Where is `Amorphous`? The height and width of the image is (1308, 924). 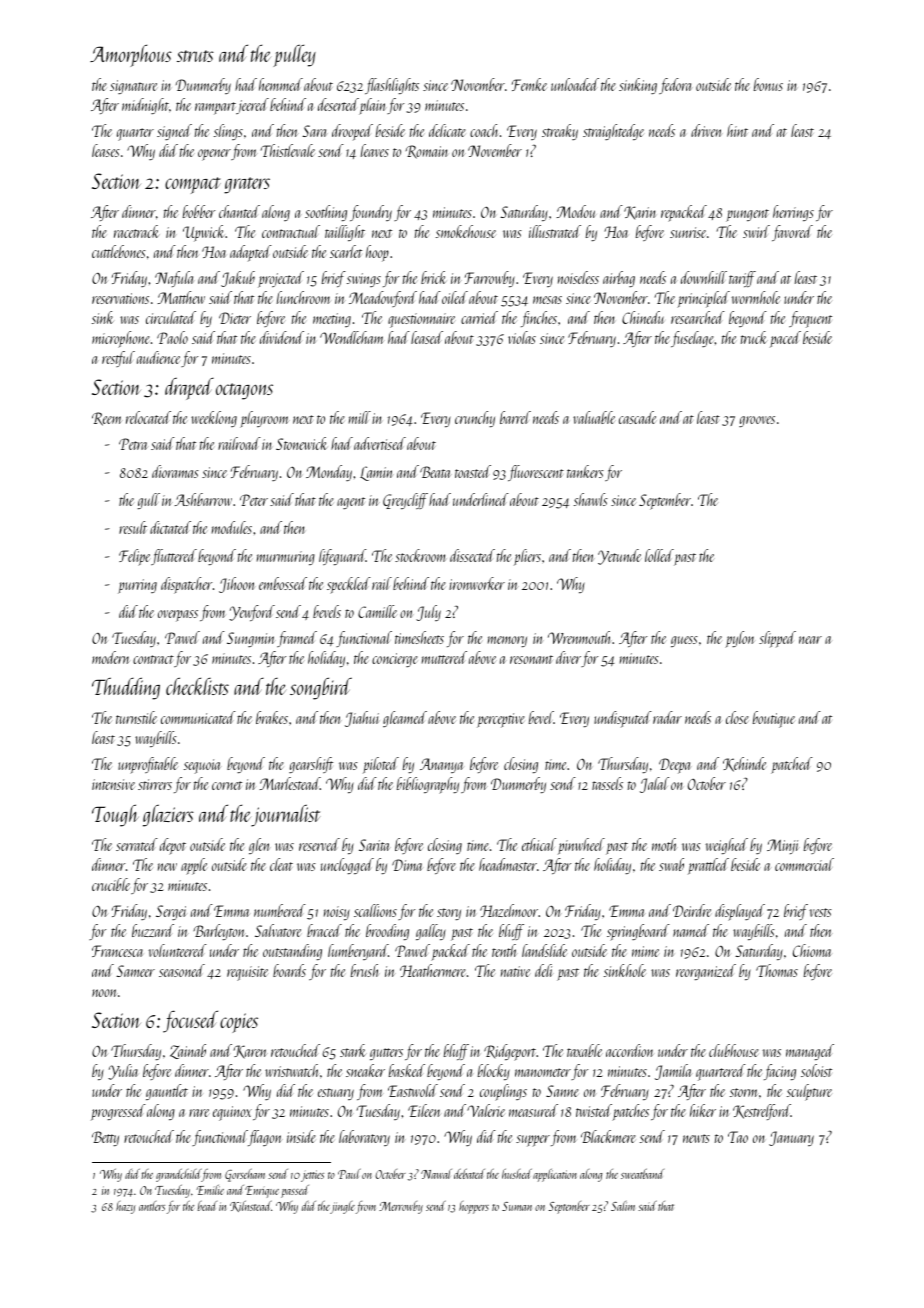
Amorphous is located at coordinates (131, 56).
